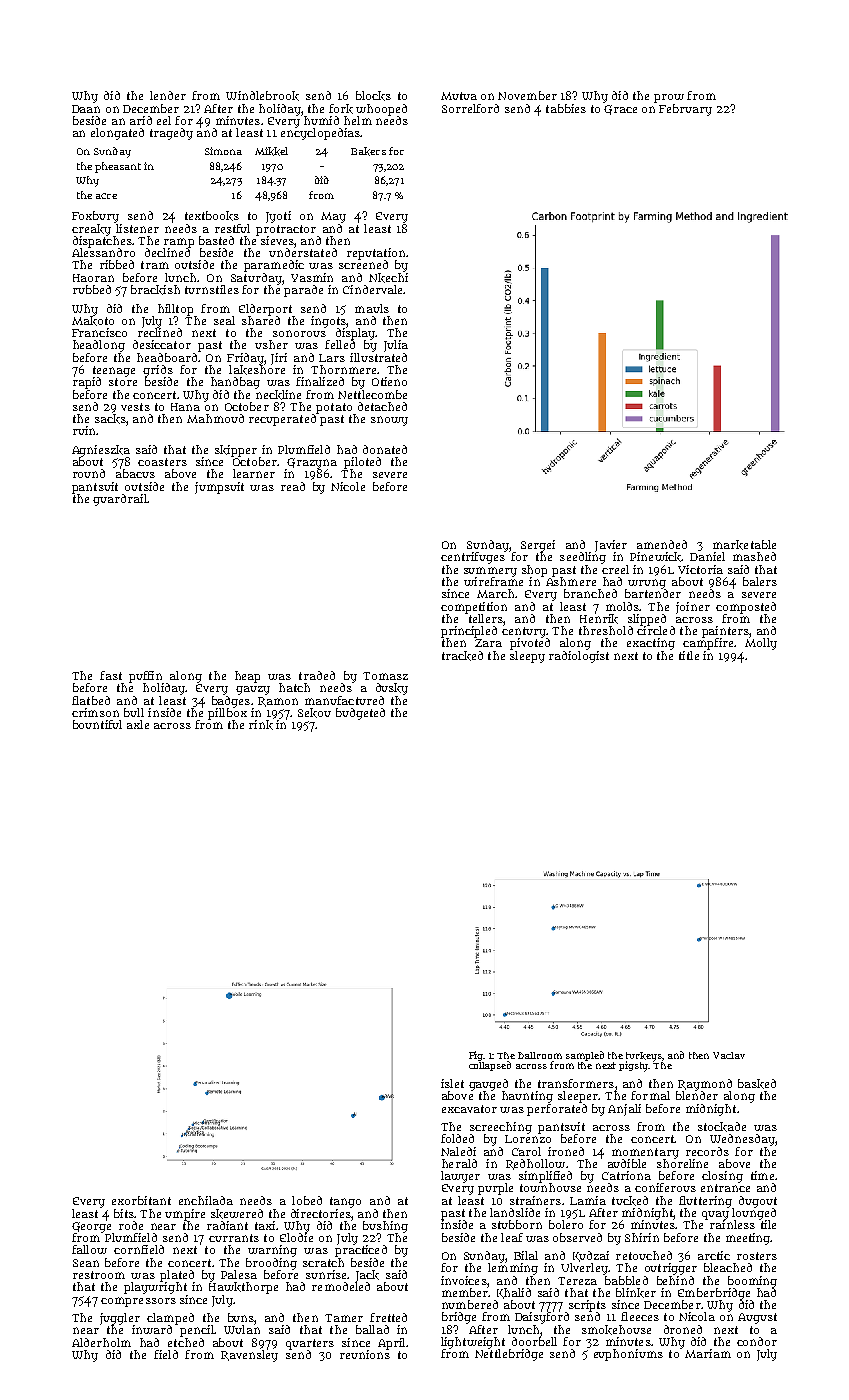 The width and height of the screenshot is (849, 1400). I want to click on Foxbury, so click(95, 217).
